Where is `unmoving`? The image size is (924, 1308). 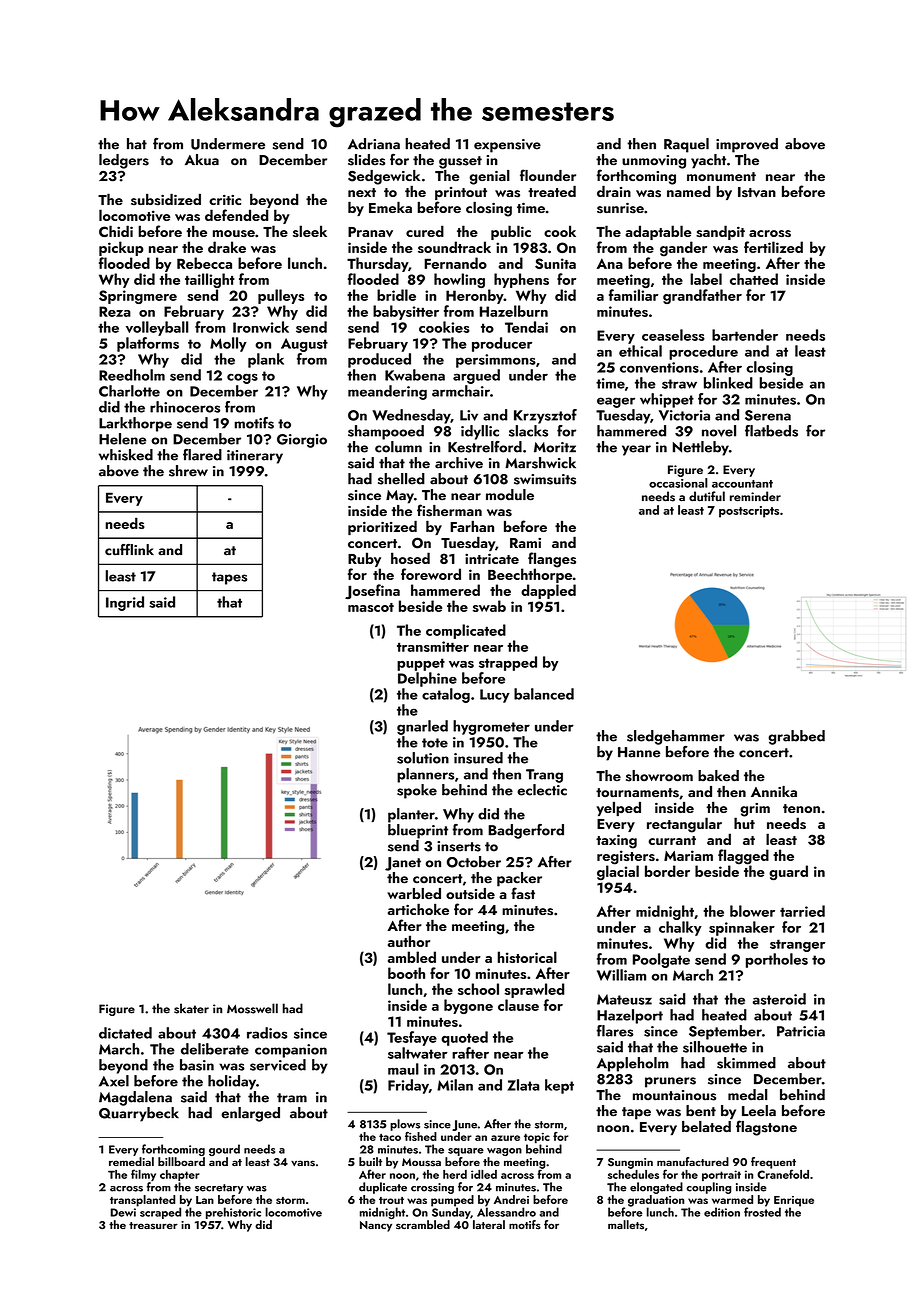 unmoving is located at coordinates (654, 162).
